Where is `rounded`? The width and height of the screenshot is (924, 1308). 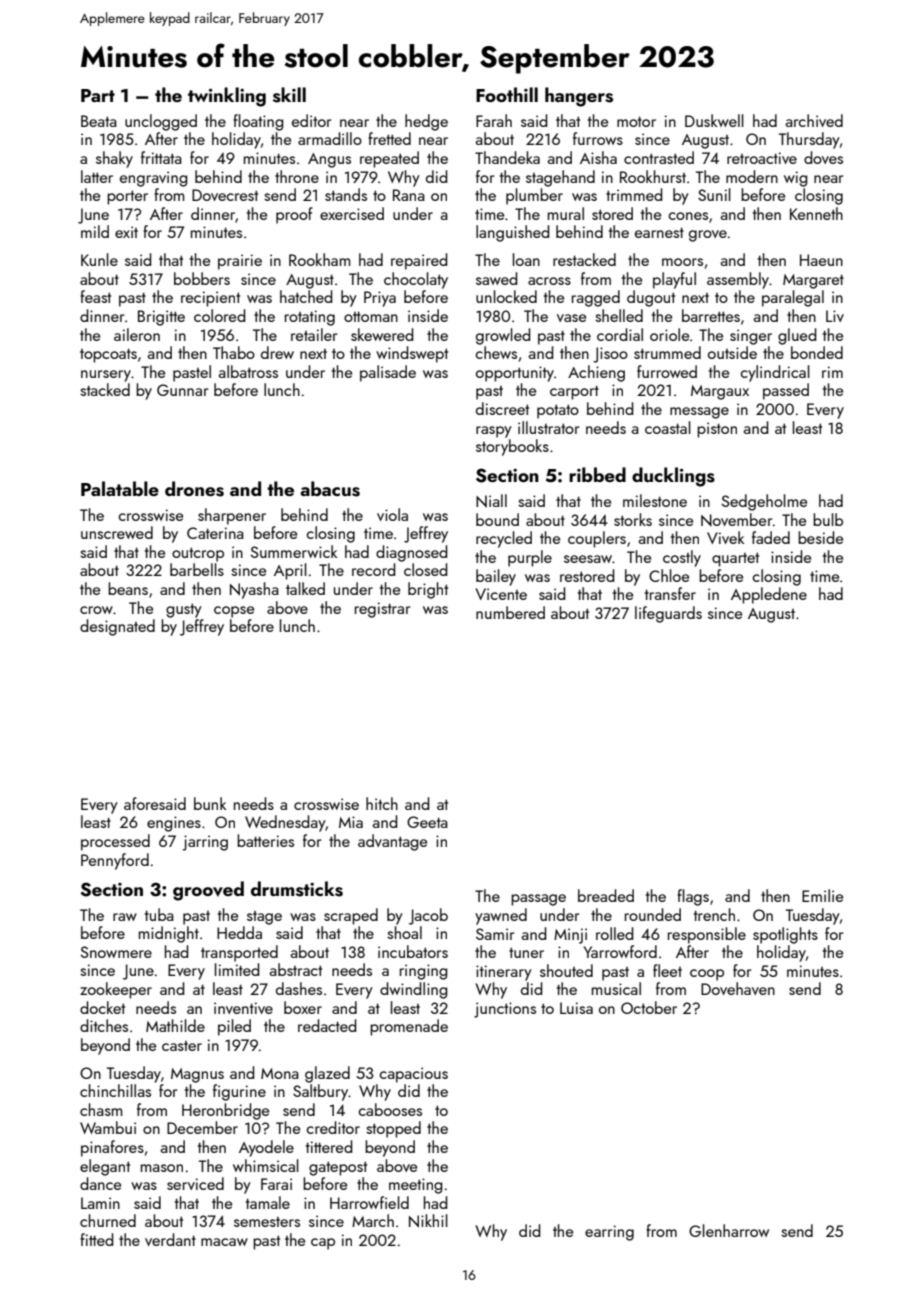
rounded is located at coordinates (653, 914).
